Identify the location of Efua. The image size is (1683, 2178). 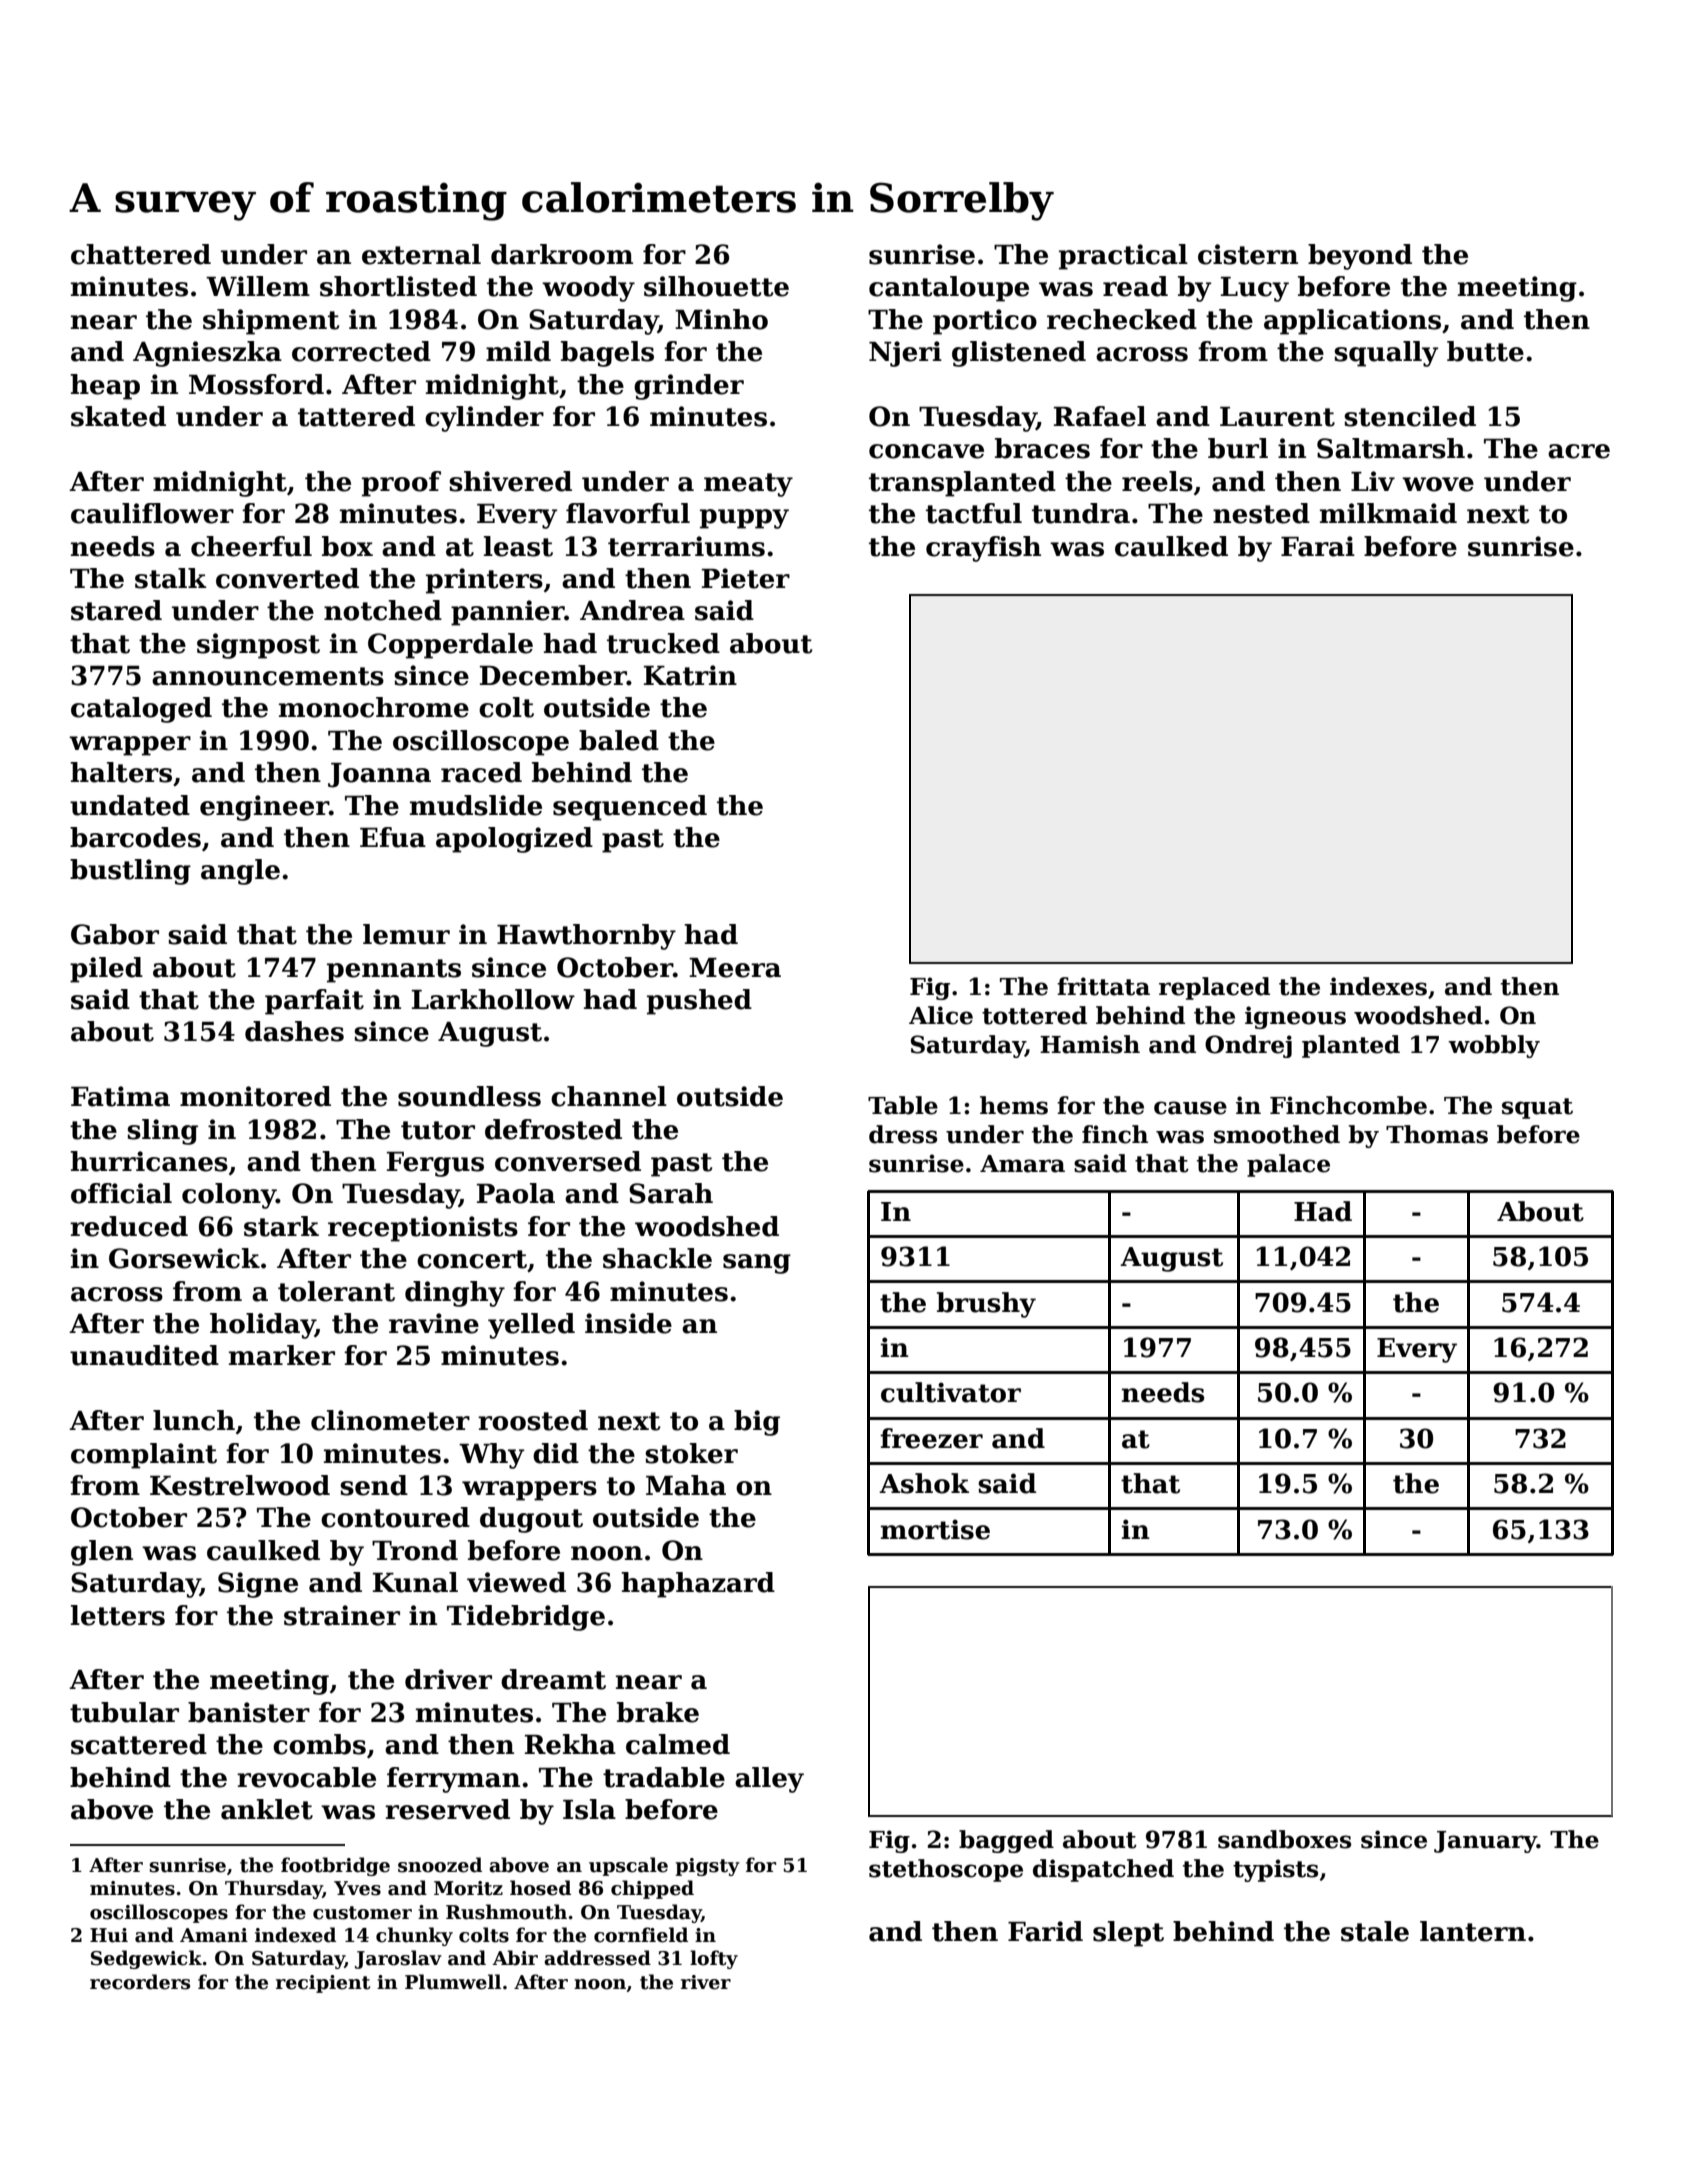
(393, 837).
